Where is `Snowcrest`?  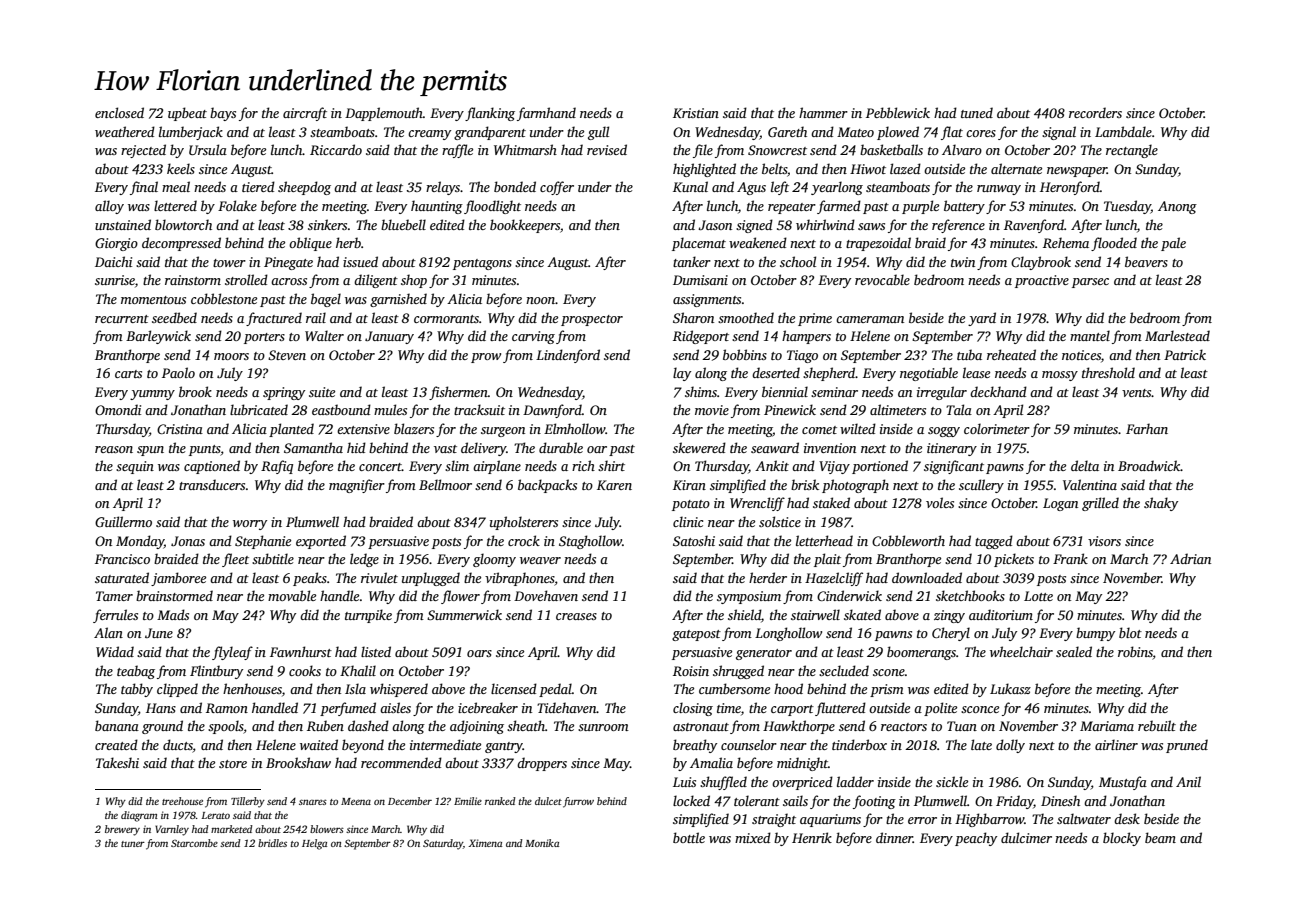
Snowcrest is located at coordinates (777, 150).
